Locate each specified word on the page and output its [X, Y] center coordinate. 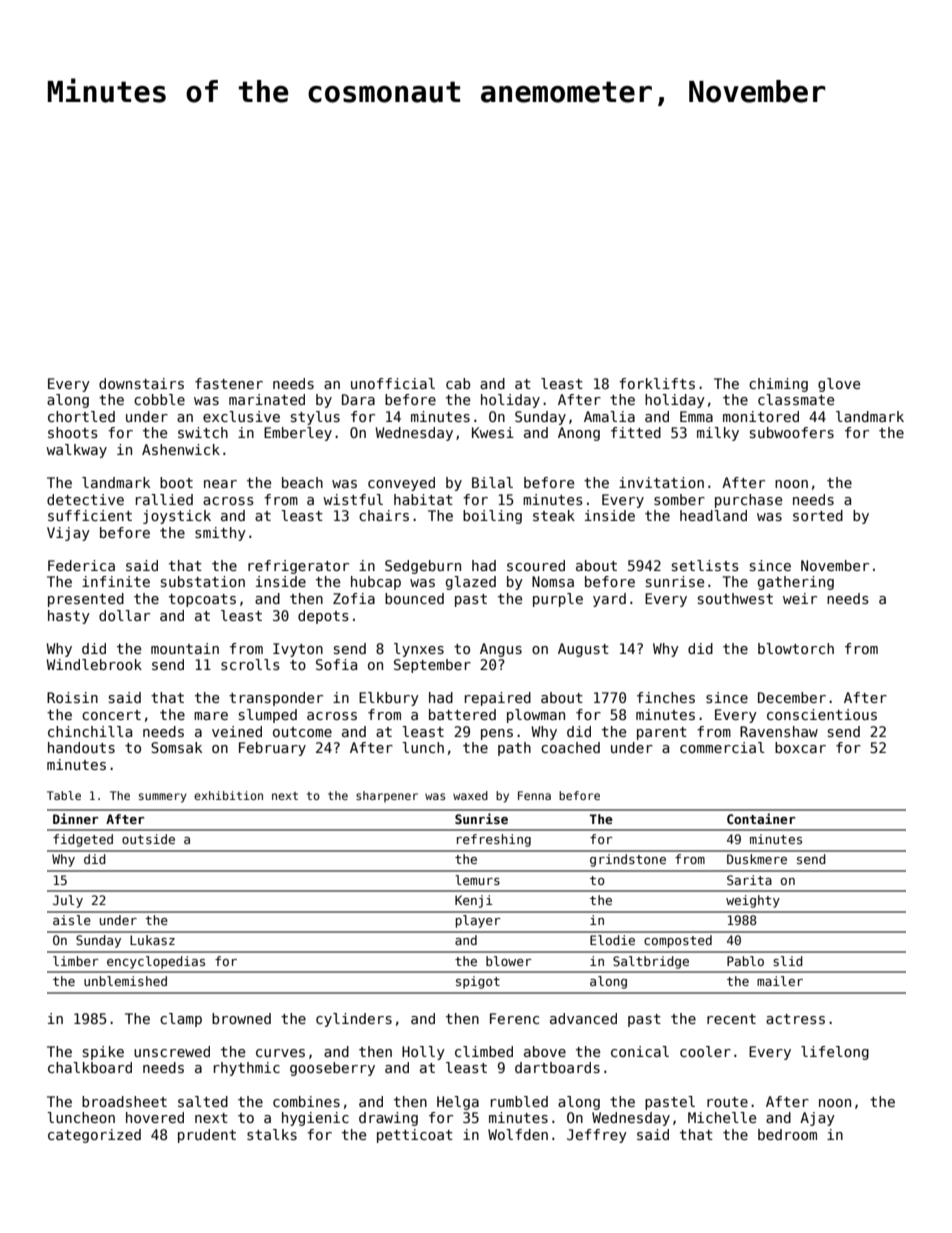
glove [839, 385]
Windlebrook [94, 664]
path [514, 749]
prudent [207, 1136]
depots [323, 617]
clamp [181, 1020]
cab [458, 383]
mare [211, 716]
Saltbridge [651, 962]
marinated [267, 399]
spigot [478, 982]
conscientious [822, 714]
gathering [796, 583]
